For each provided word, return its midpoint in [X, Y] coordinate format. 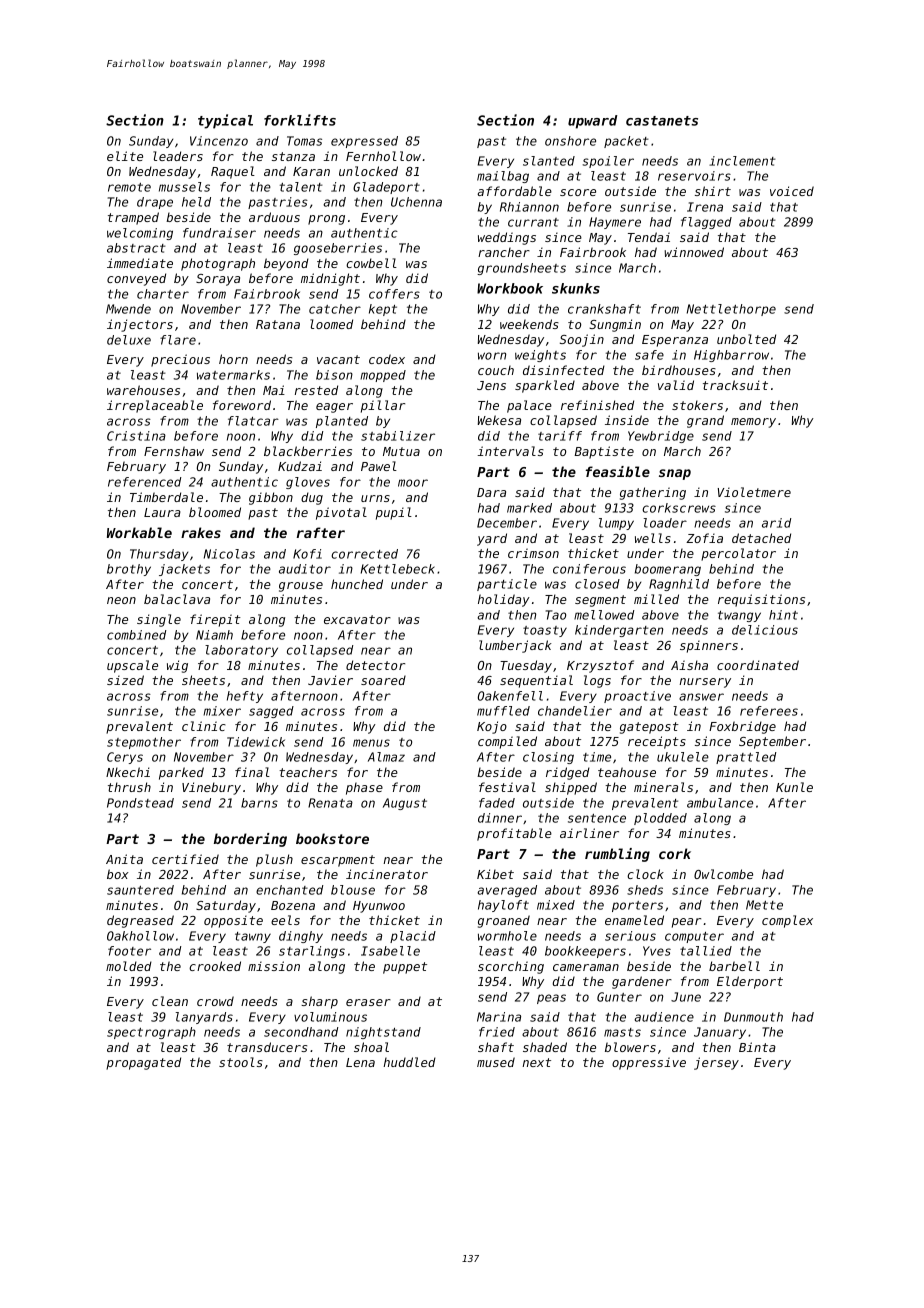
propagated [143, 1063]
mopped [383, 376]
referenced [144, 482]
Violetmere [754, 492]
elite [125, 156]
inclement [742, 161]
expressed [364, 142]
